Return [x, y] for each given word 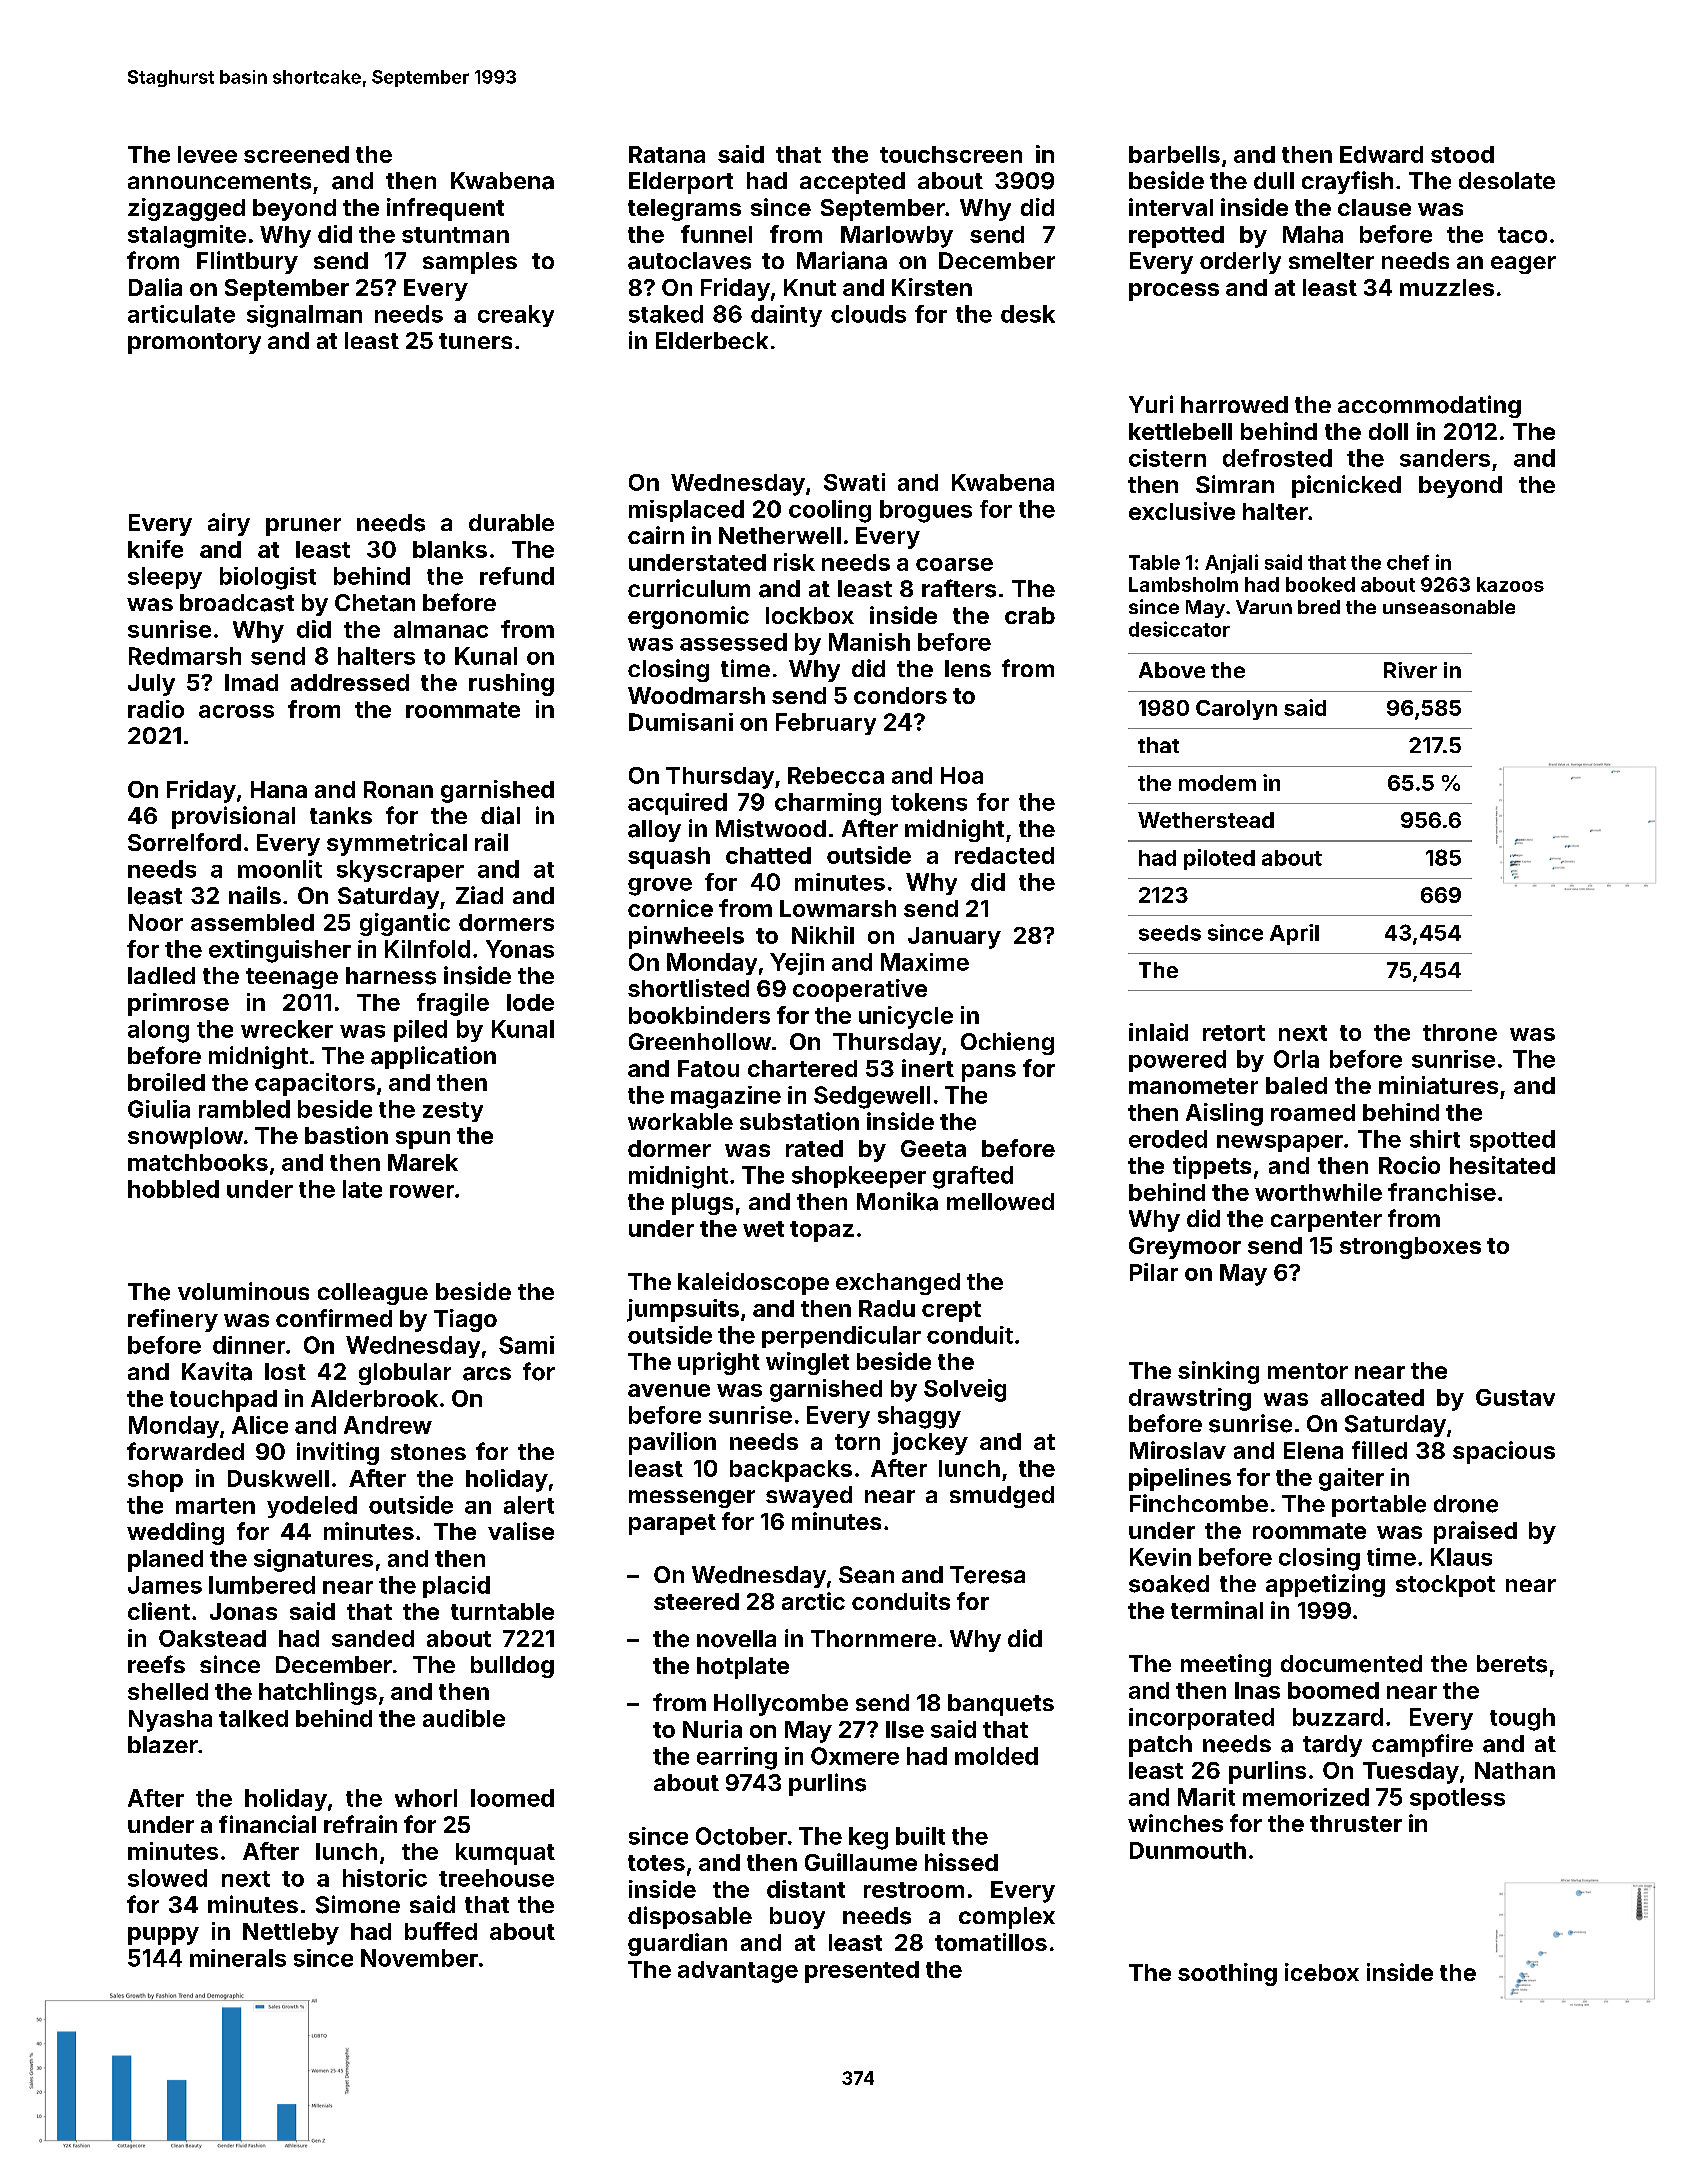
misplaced [686, 511]
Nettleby [291, 1934]
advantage [738, 1972]
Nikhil [823, 935]
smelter [1331, 260]
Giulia [159, 1109]
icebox [1322, 1972]
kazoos [1510, 584]
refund [517, 576]
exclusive [1182, 511]
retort [1234, 1033]
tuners [475, 341]
